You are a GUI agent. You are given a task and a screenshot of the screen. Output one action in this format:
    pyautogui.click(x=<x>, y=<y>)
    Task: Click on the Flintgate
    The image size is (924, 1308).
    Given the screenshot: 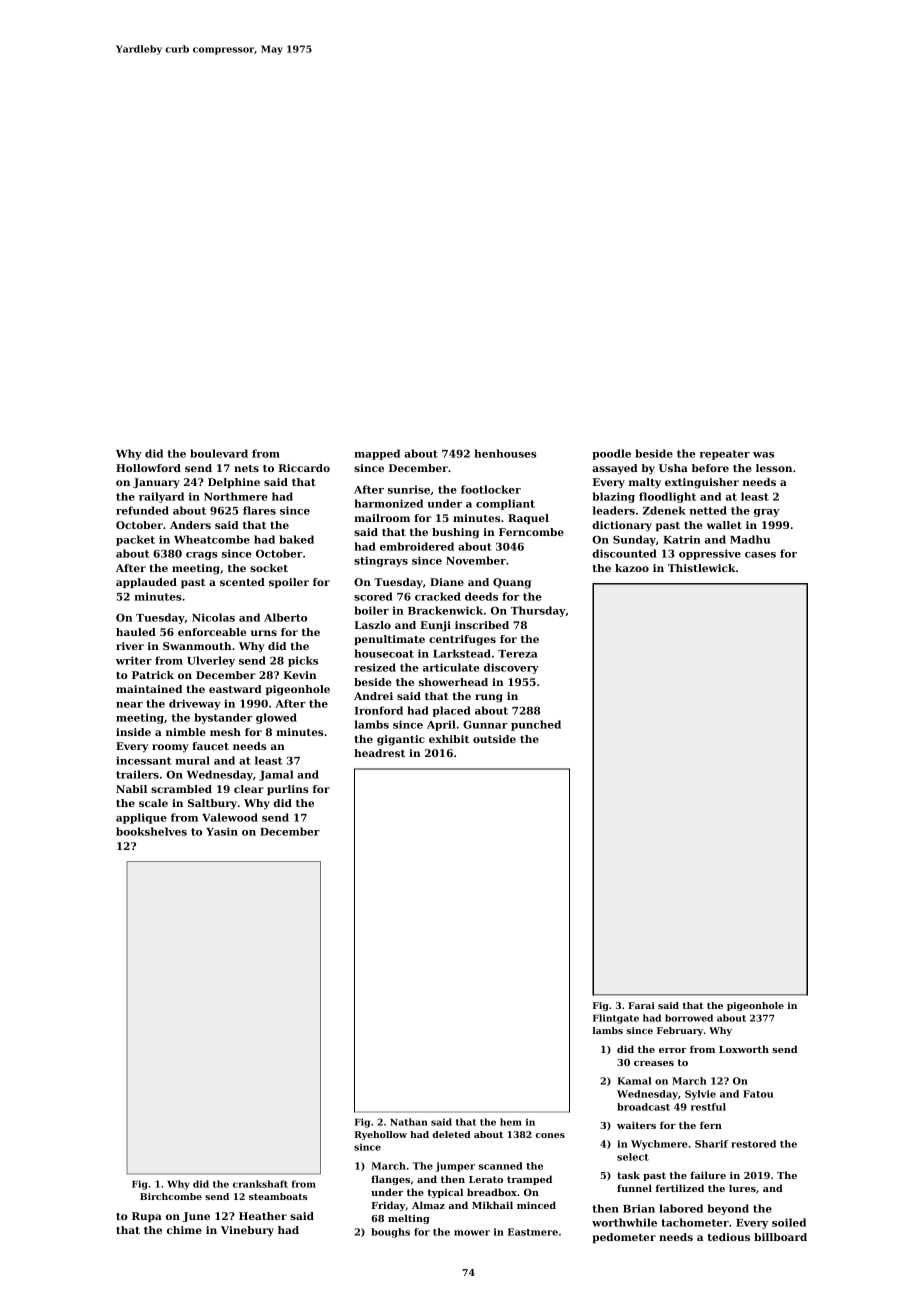 What is the action you would take?
    pyautogui.click(x=616, y=1019)
